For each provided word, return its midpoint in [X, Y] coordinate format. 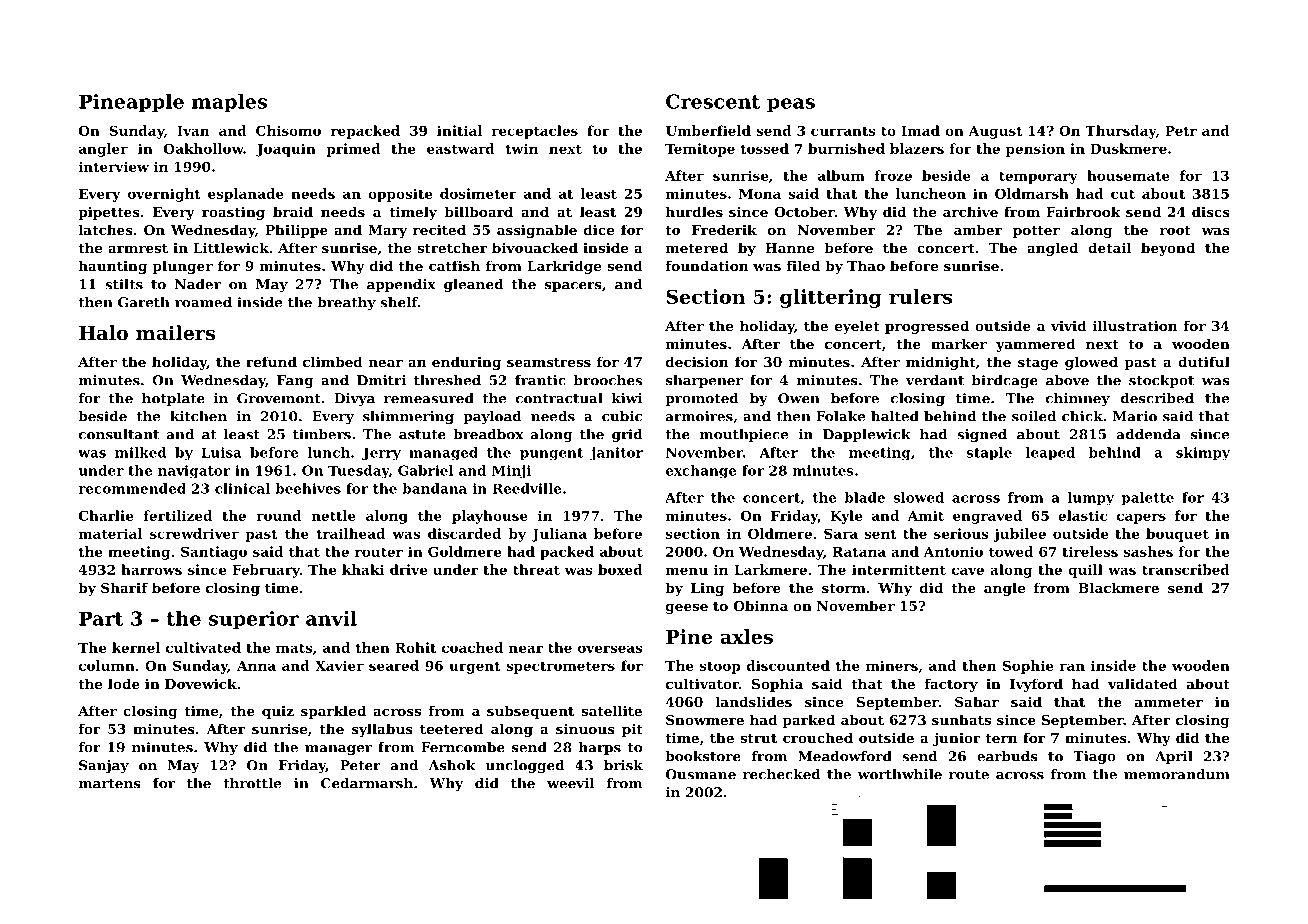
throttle [252, 783]
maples [229, 103]
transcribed [1186, 569]
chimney [1078, 399]
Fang [295, 381]
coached [472, 647]
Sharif [124, 587]
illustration [1135, 325]
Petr [1181, 131]
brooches [608, 380]
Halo [103, 332]
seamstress [549, 362]
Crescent [713, 101]
